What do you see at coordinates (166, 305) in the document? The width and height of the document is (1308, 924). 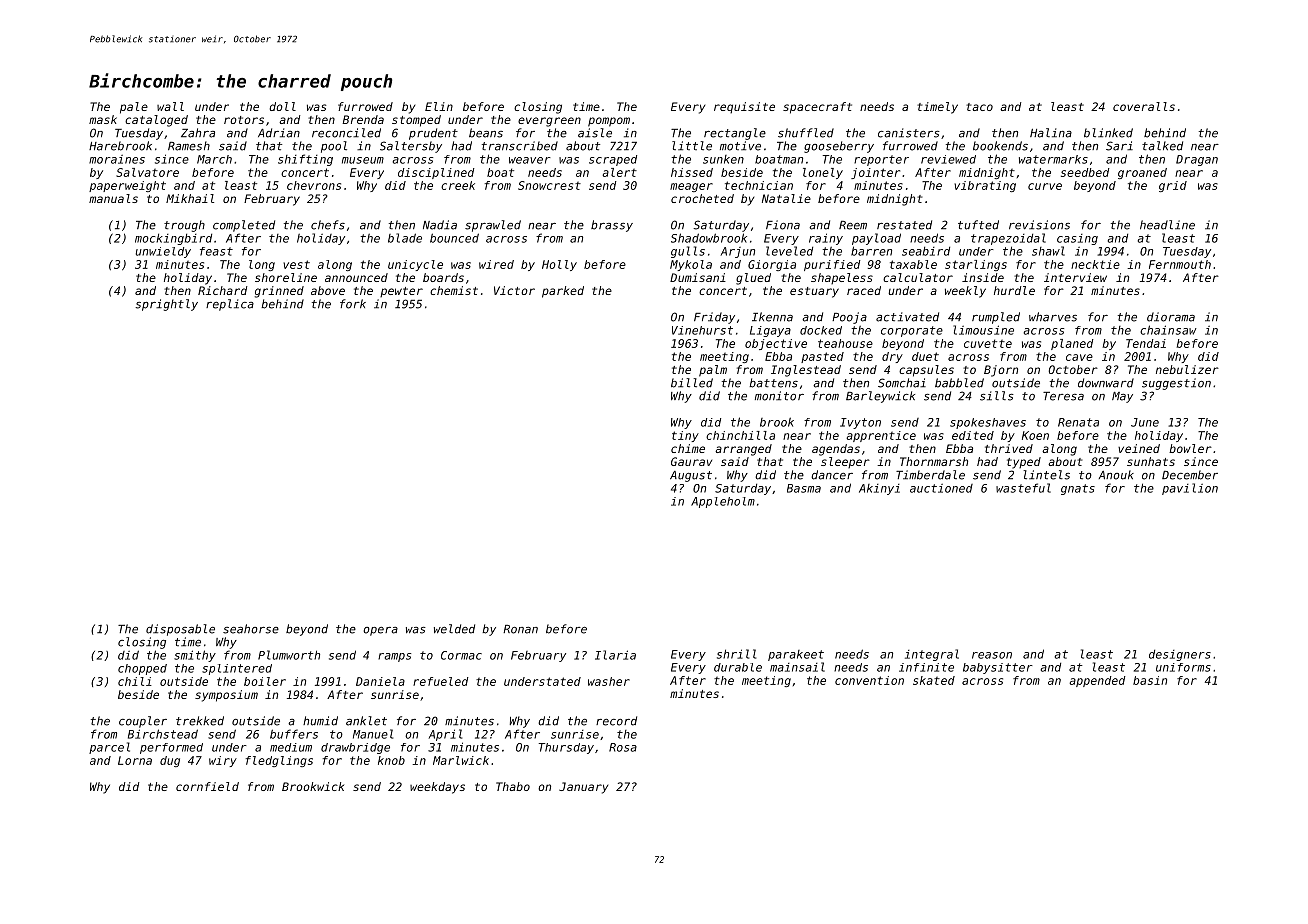 I see `sprightly` at bounding box center [166, 305].
